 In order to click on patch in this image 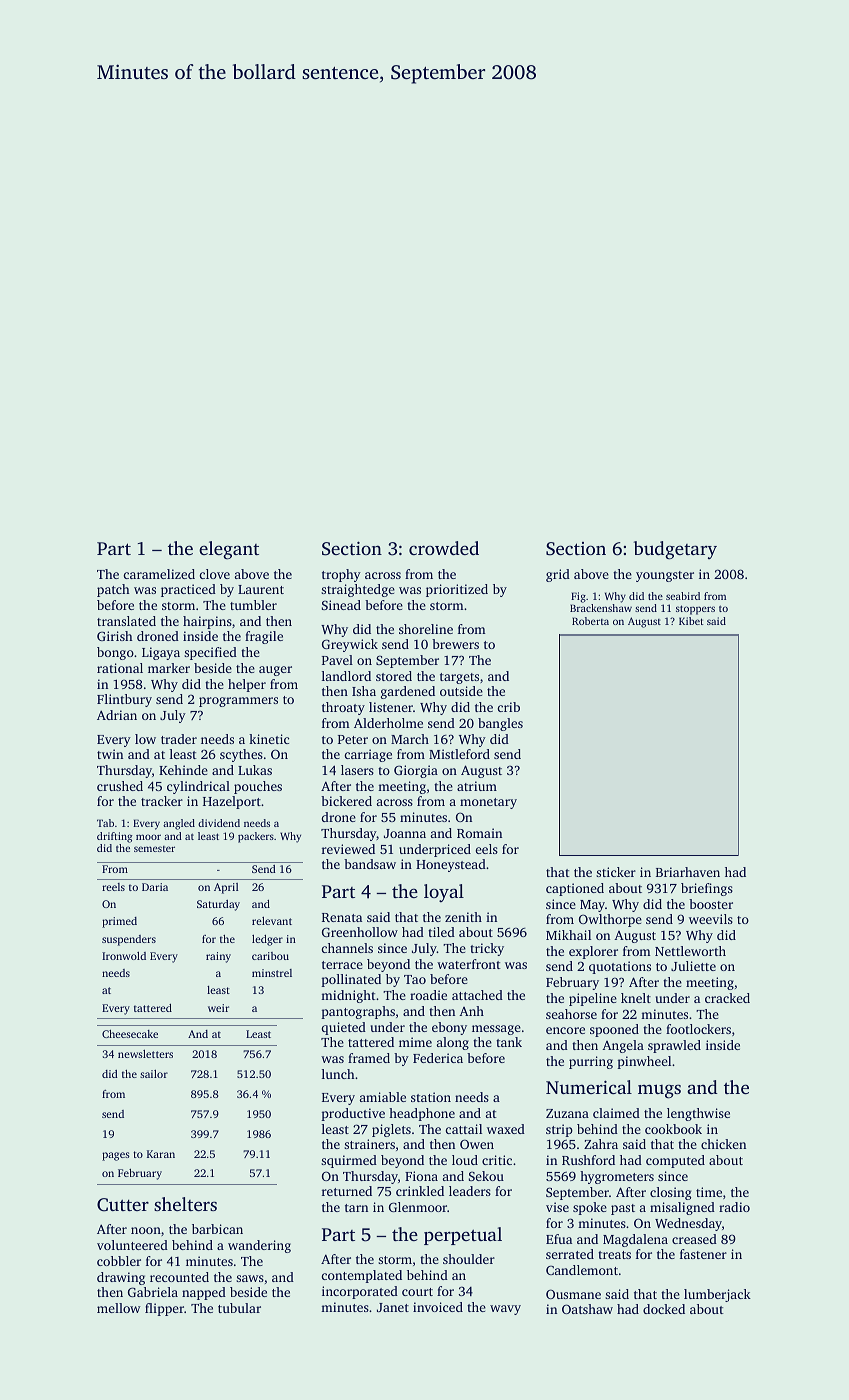, I will do `click(113, 590)`.
